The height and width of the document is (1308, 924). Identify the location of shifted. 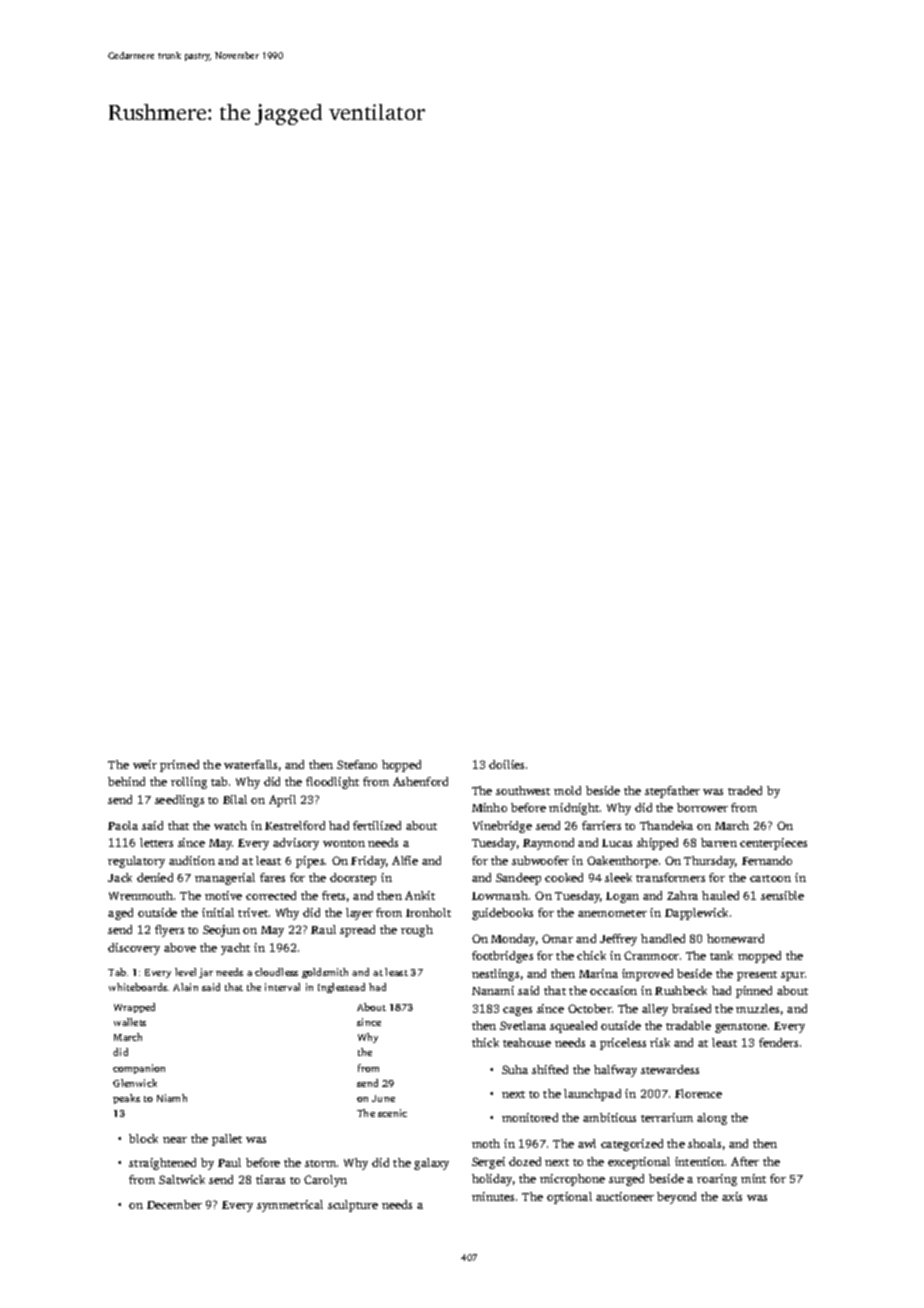
(550, 1069).
